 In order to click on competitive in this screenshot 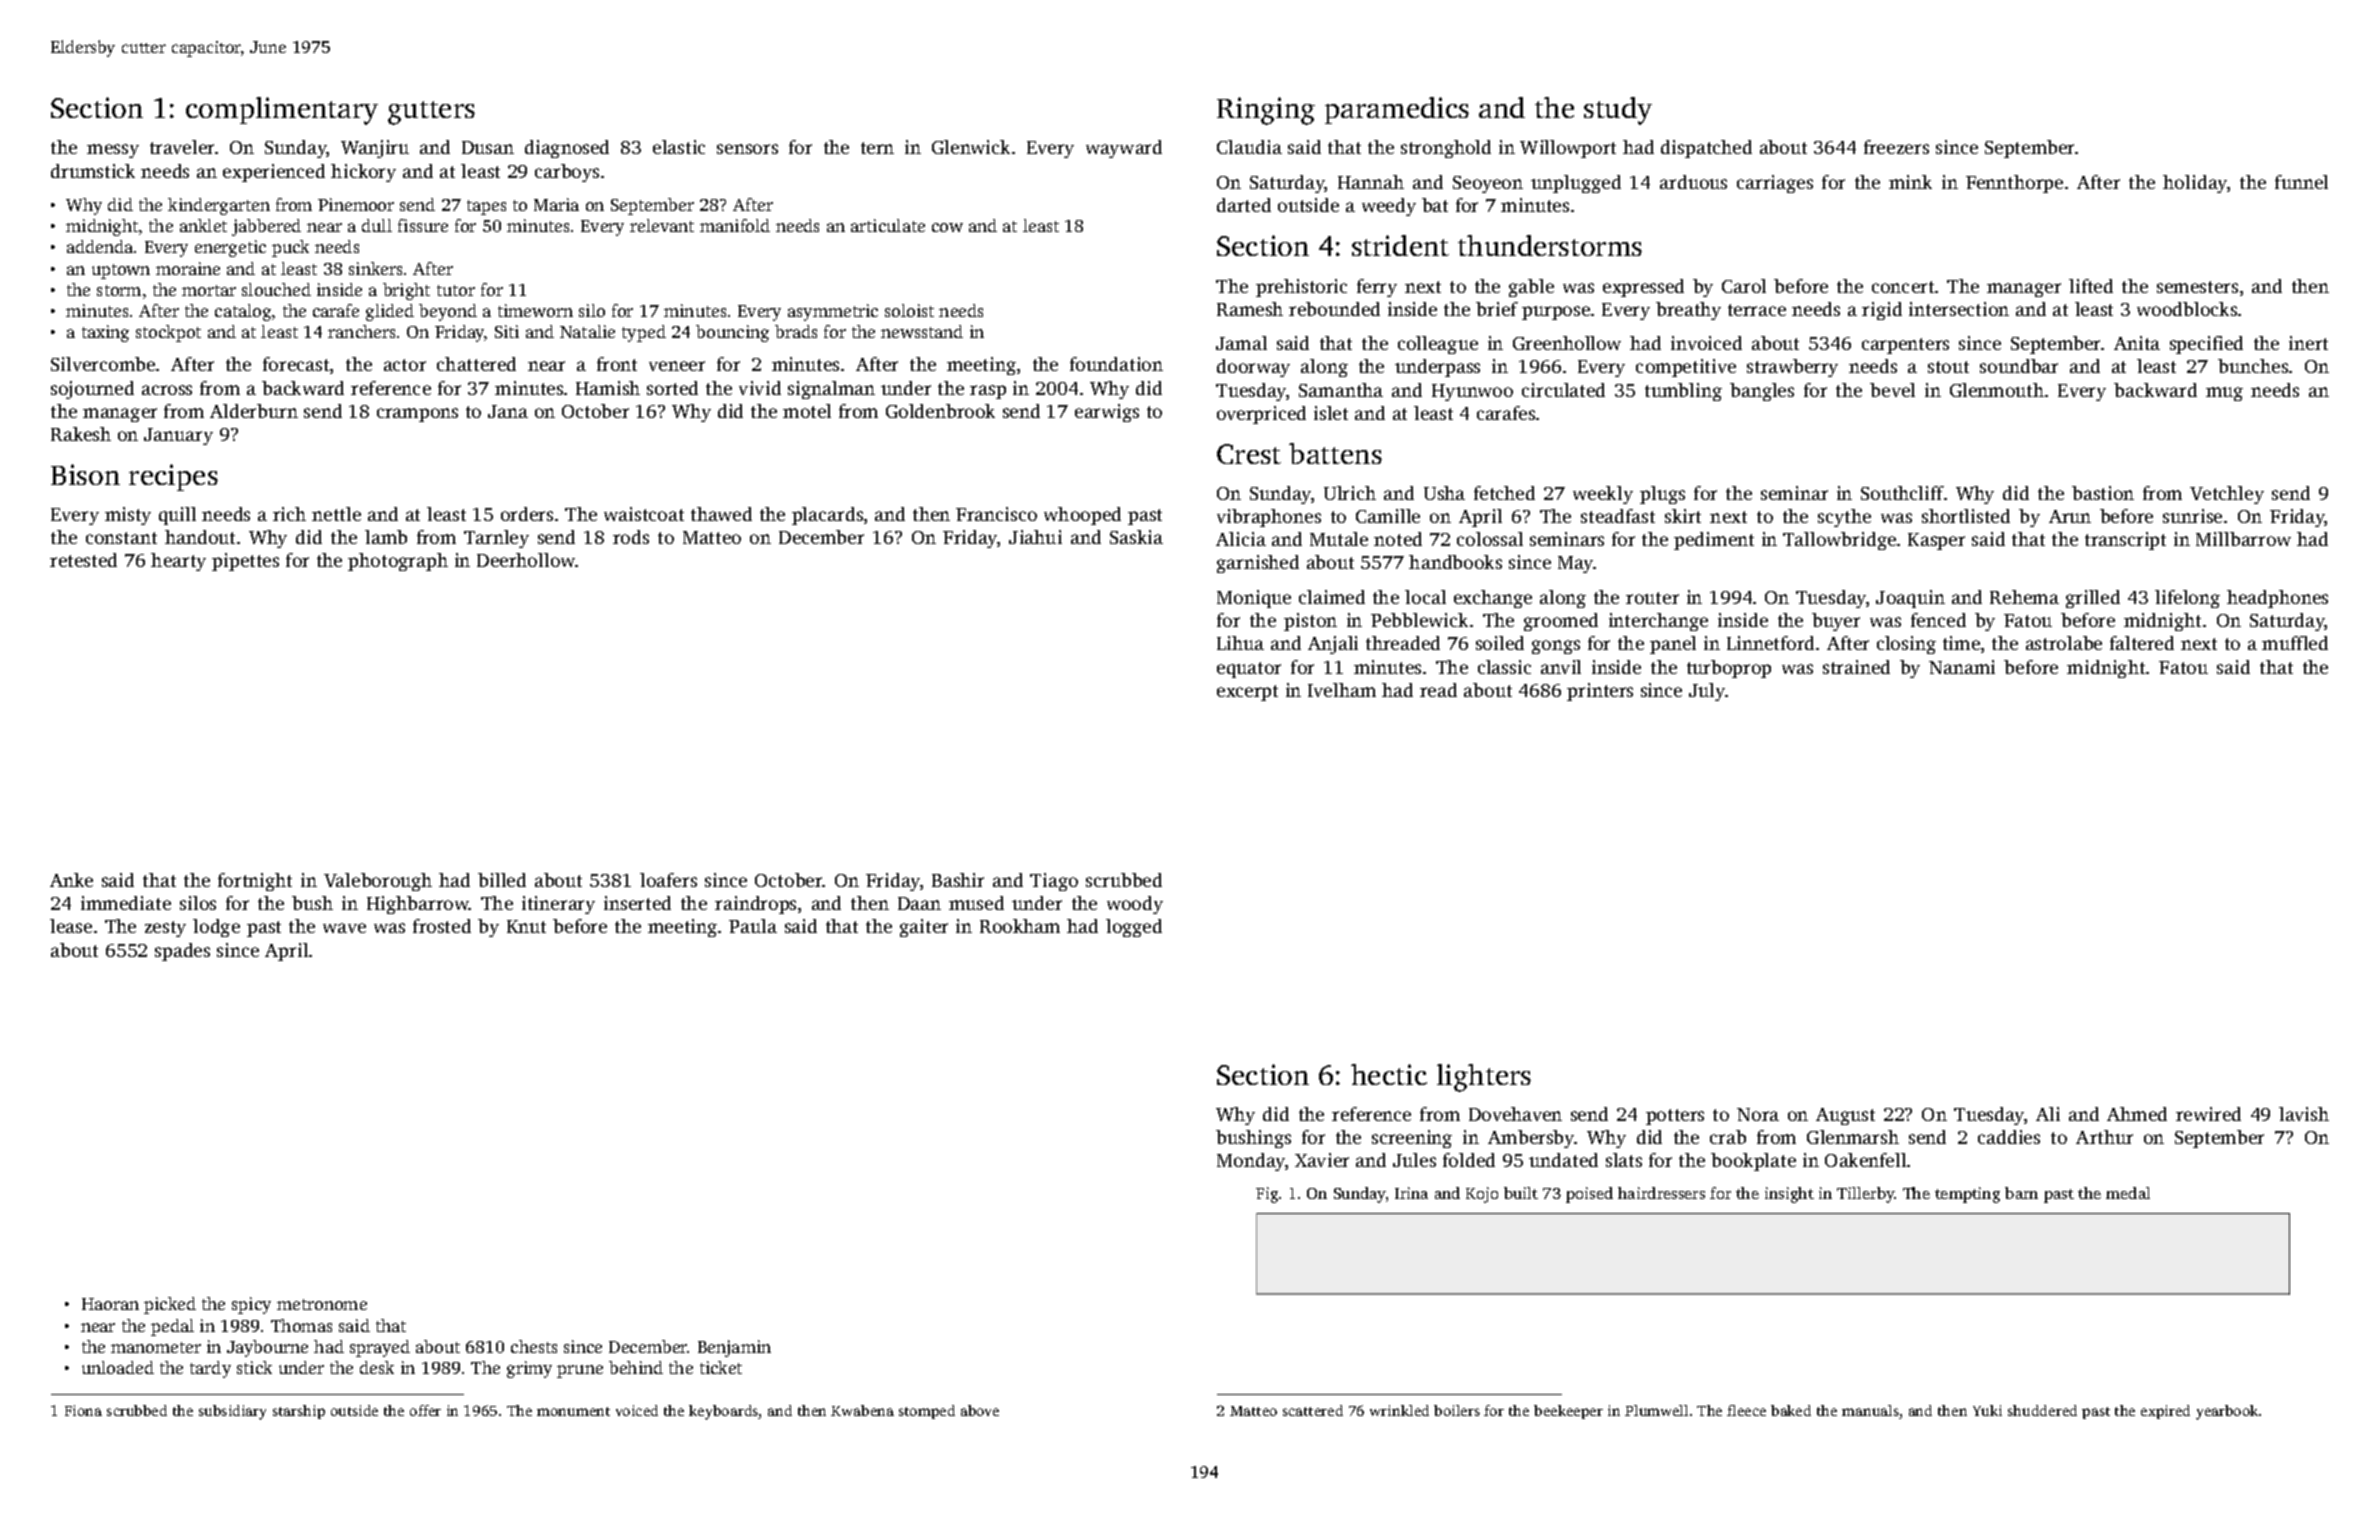, I will do `click(1686, 368)`.
